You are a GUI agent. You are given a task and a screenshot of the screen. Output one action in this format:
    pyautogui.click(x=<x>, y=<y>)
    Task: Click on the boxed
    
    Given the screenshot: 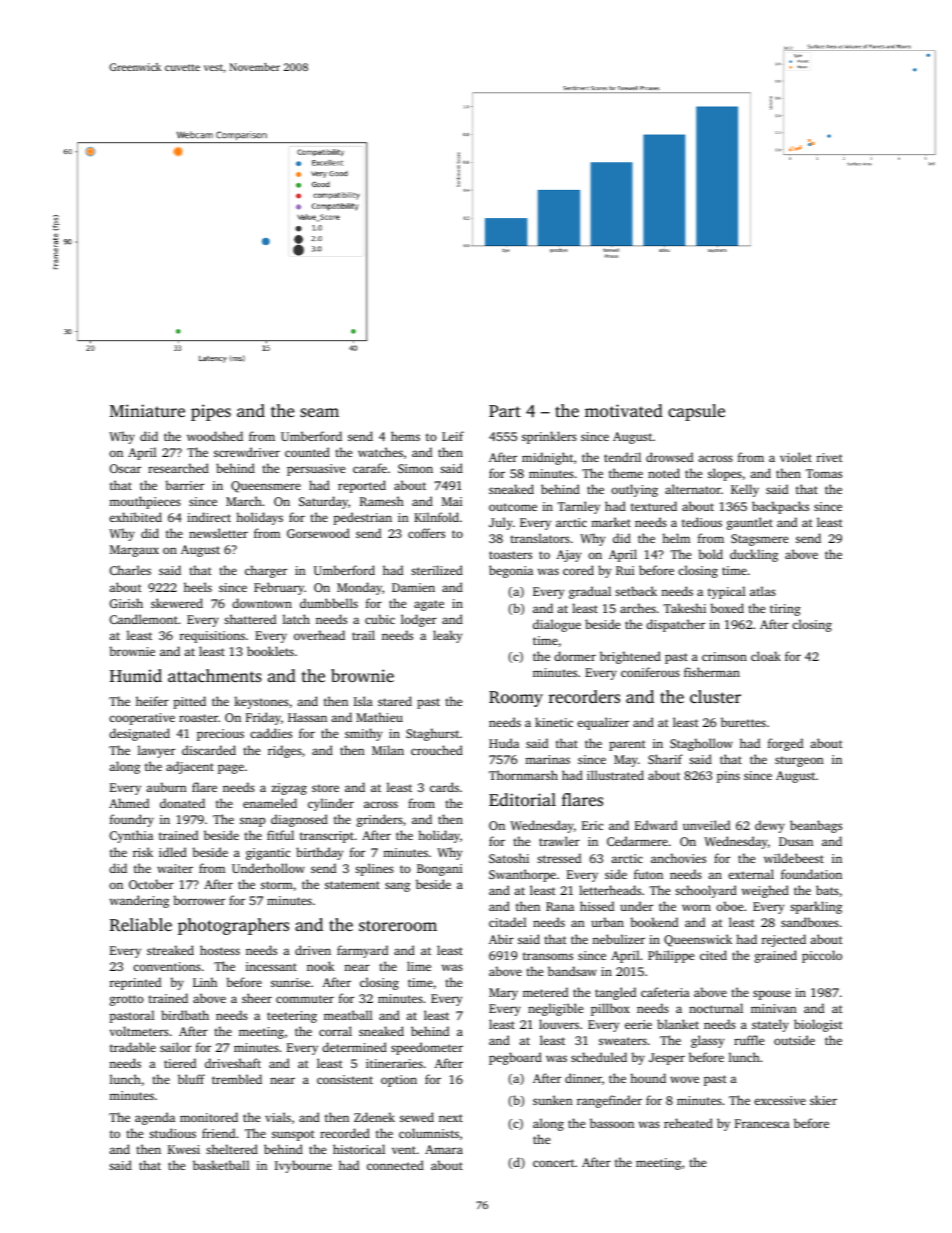 What is the action you would take?
    pyautogui.click(x=727, y=608)
